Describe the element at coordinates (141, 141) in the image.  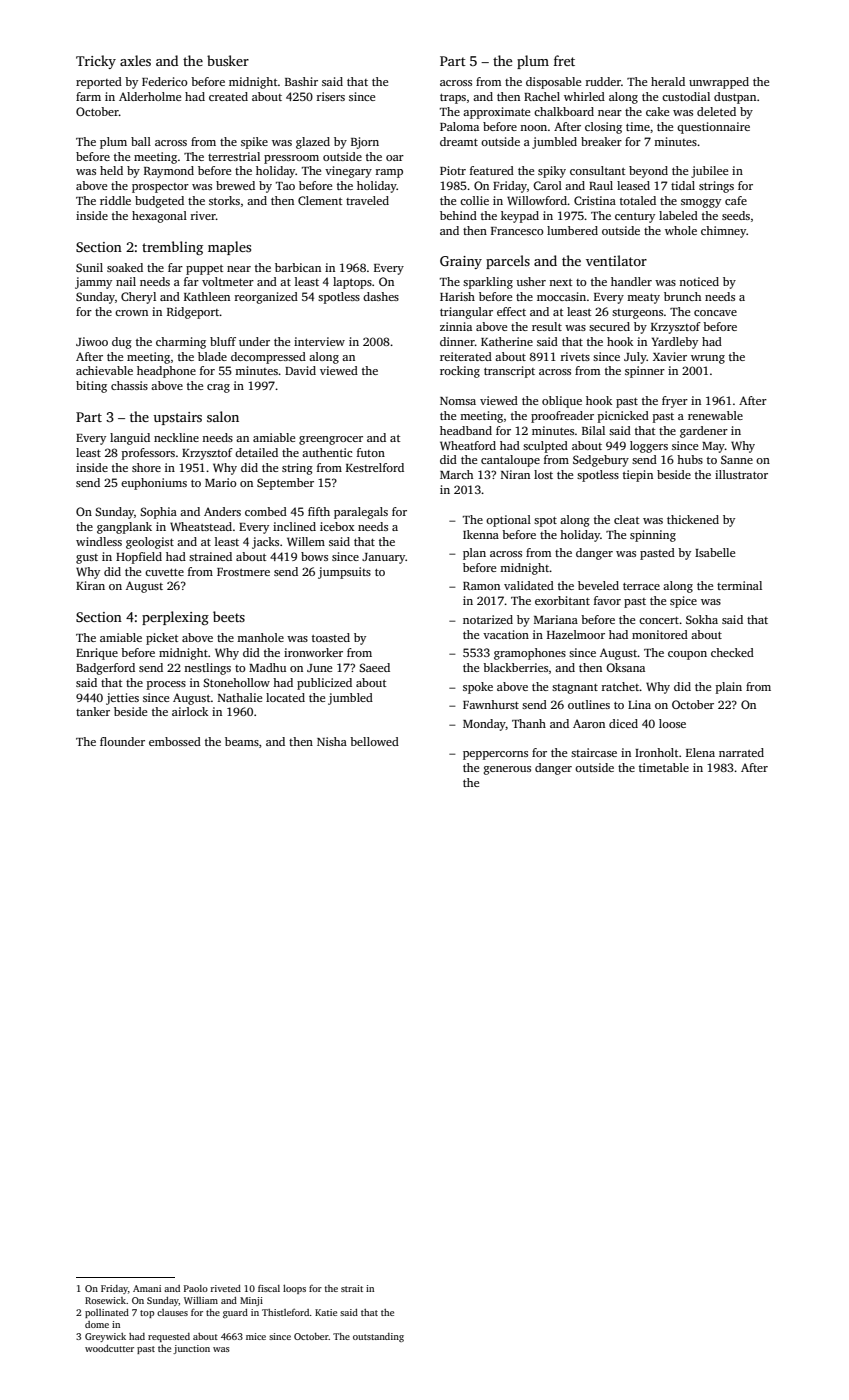
I see `ball` at that location.
